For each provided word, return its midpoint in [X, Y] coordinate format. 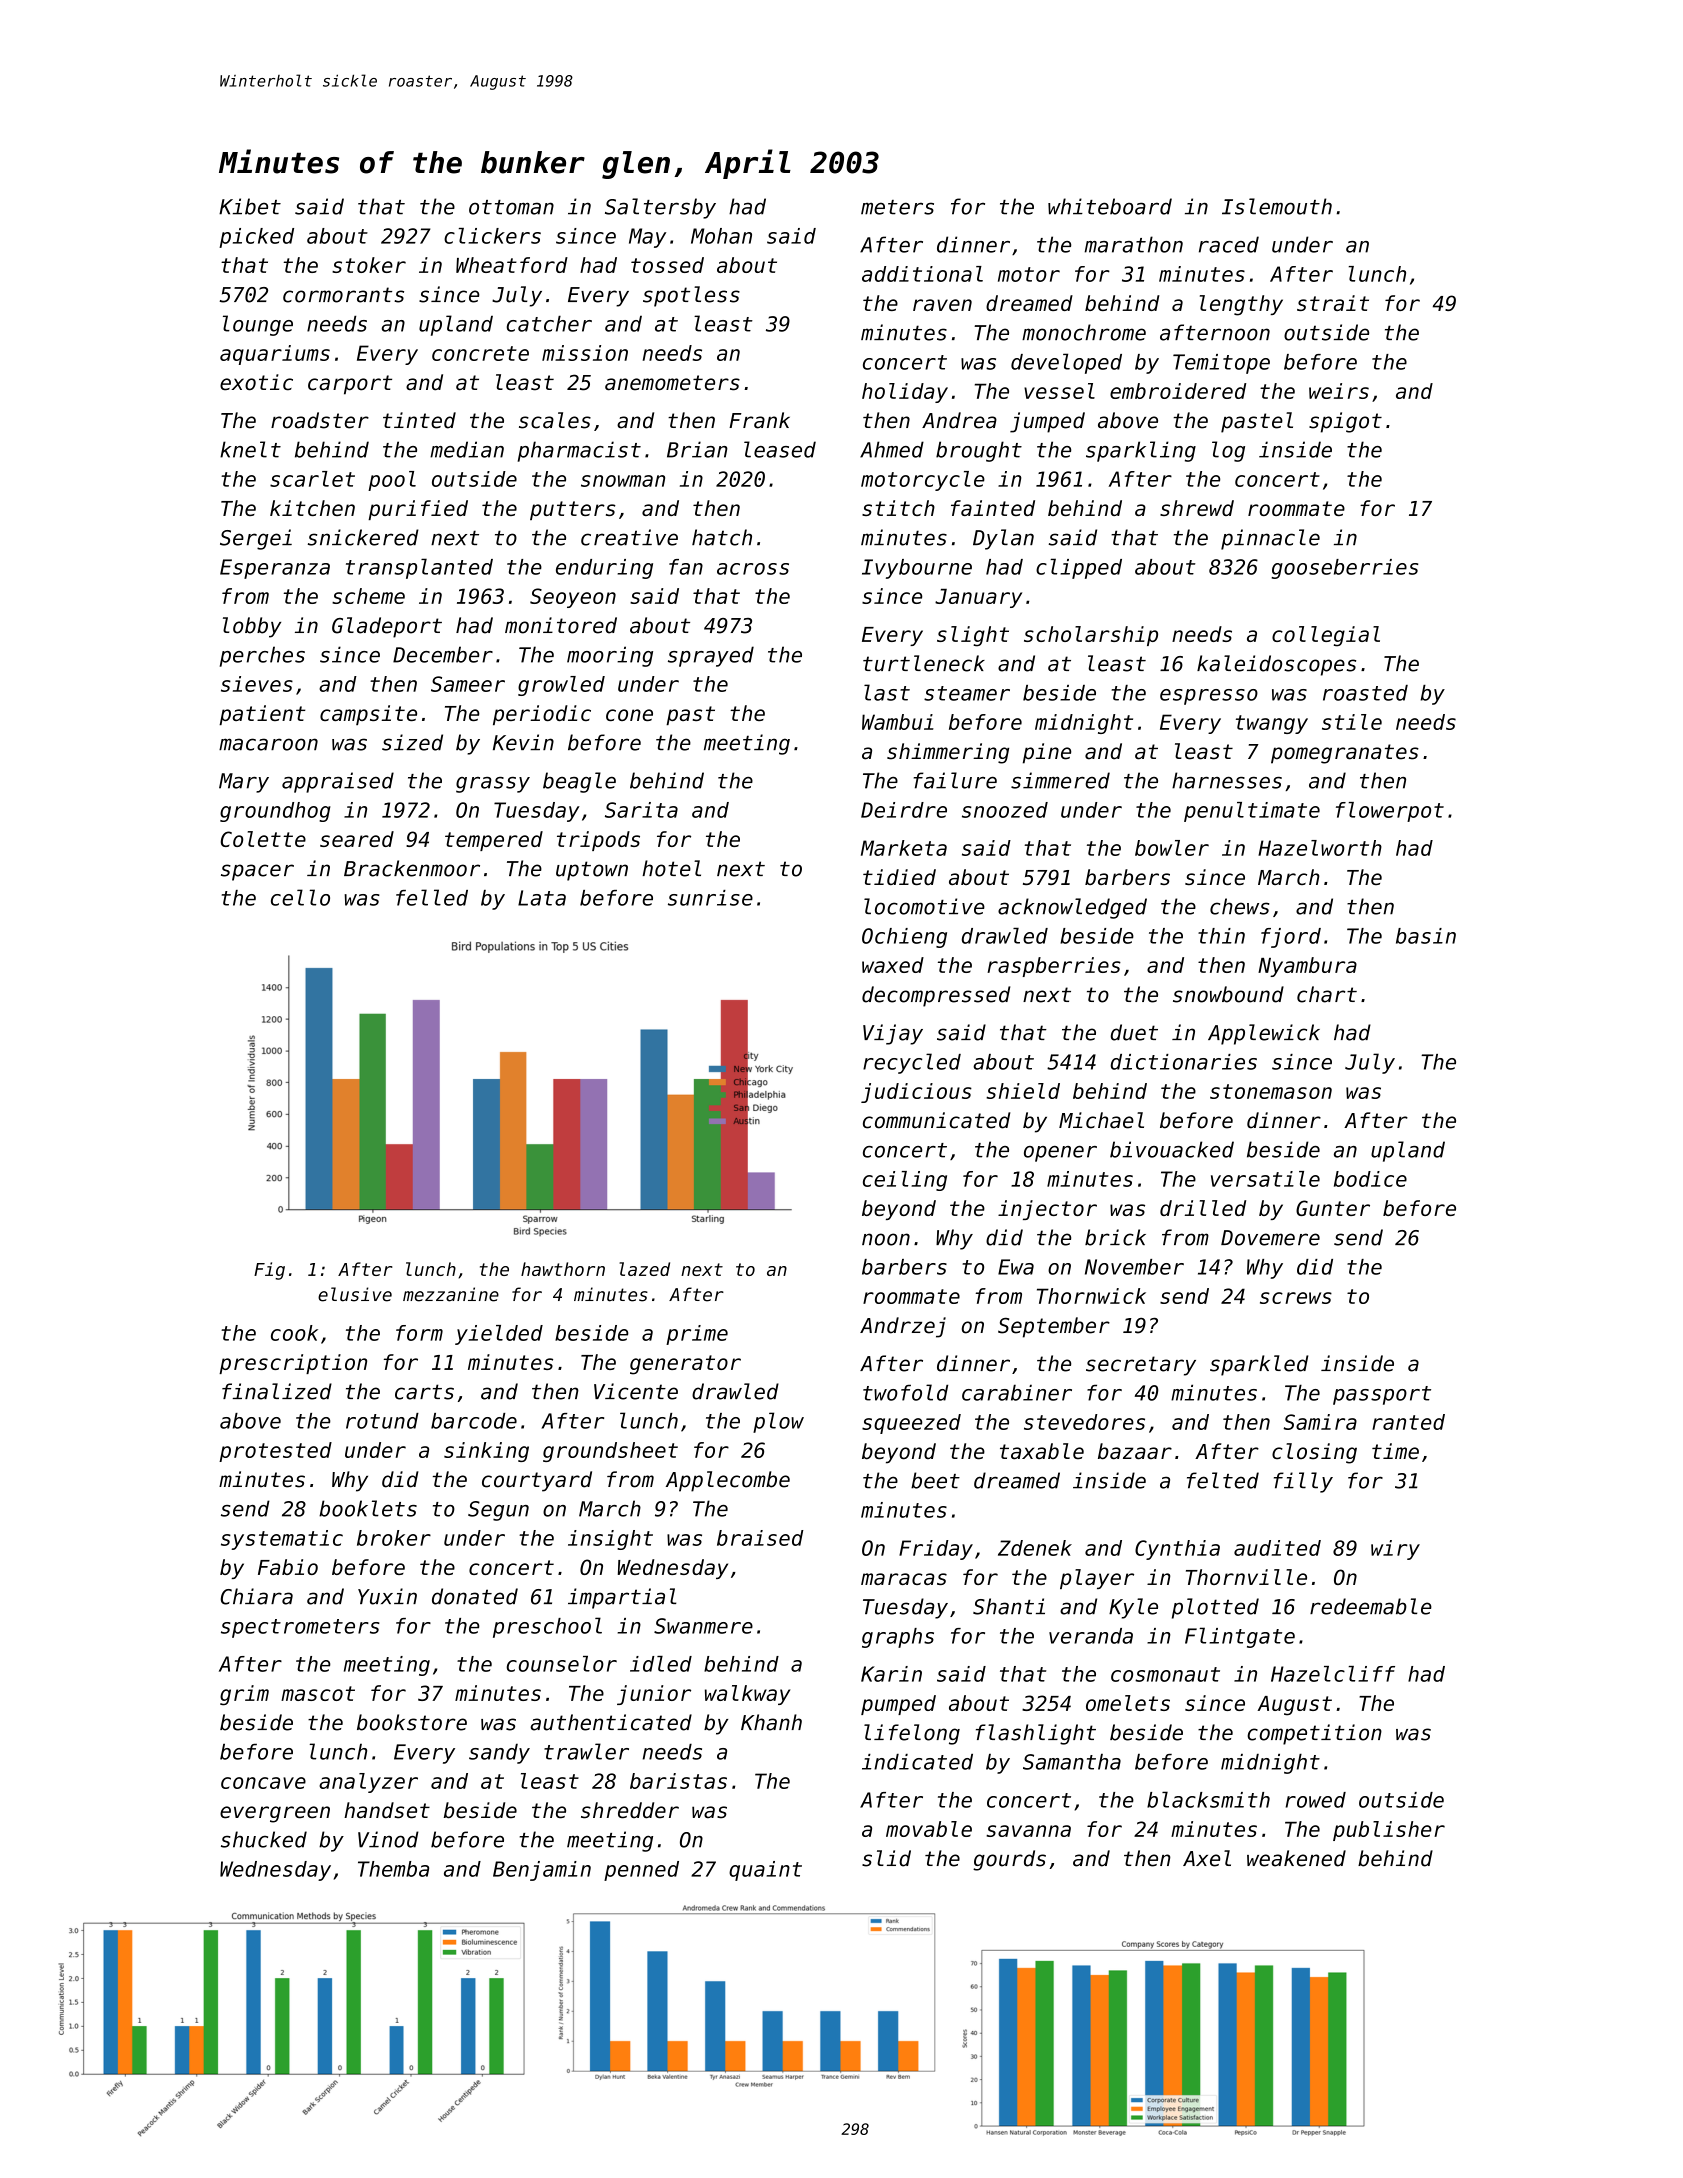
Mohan [721, 236]
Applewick [1264, 1034]
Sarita [641, 810]
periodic [542, 715]
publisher [1389, 1831]
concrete [480, 353]
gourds [1009, 1860]
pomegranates [1345, 754]
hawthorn [563, 1269]
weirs [1339, 391]
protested [275, 1452]
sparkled [1259, 1365]
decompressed [936, 996]
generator [685, 1365]
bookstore [412, 1722]
